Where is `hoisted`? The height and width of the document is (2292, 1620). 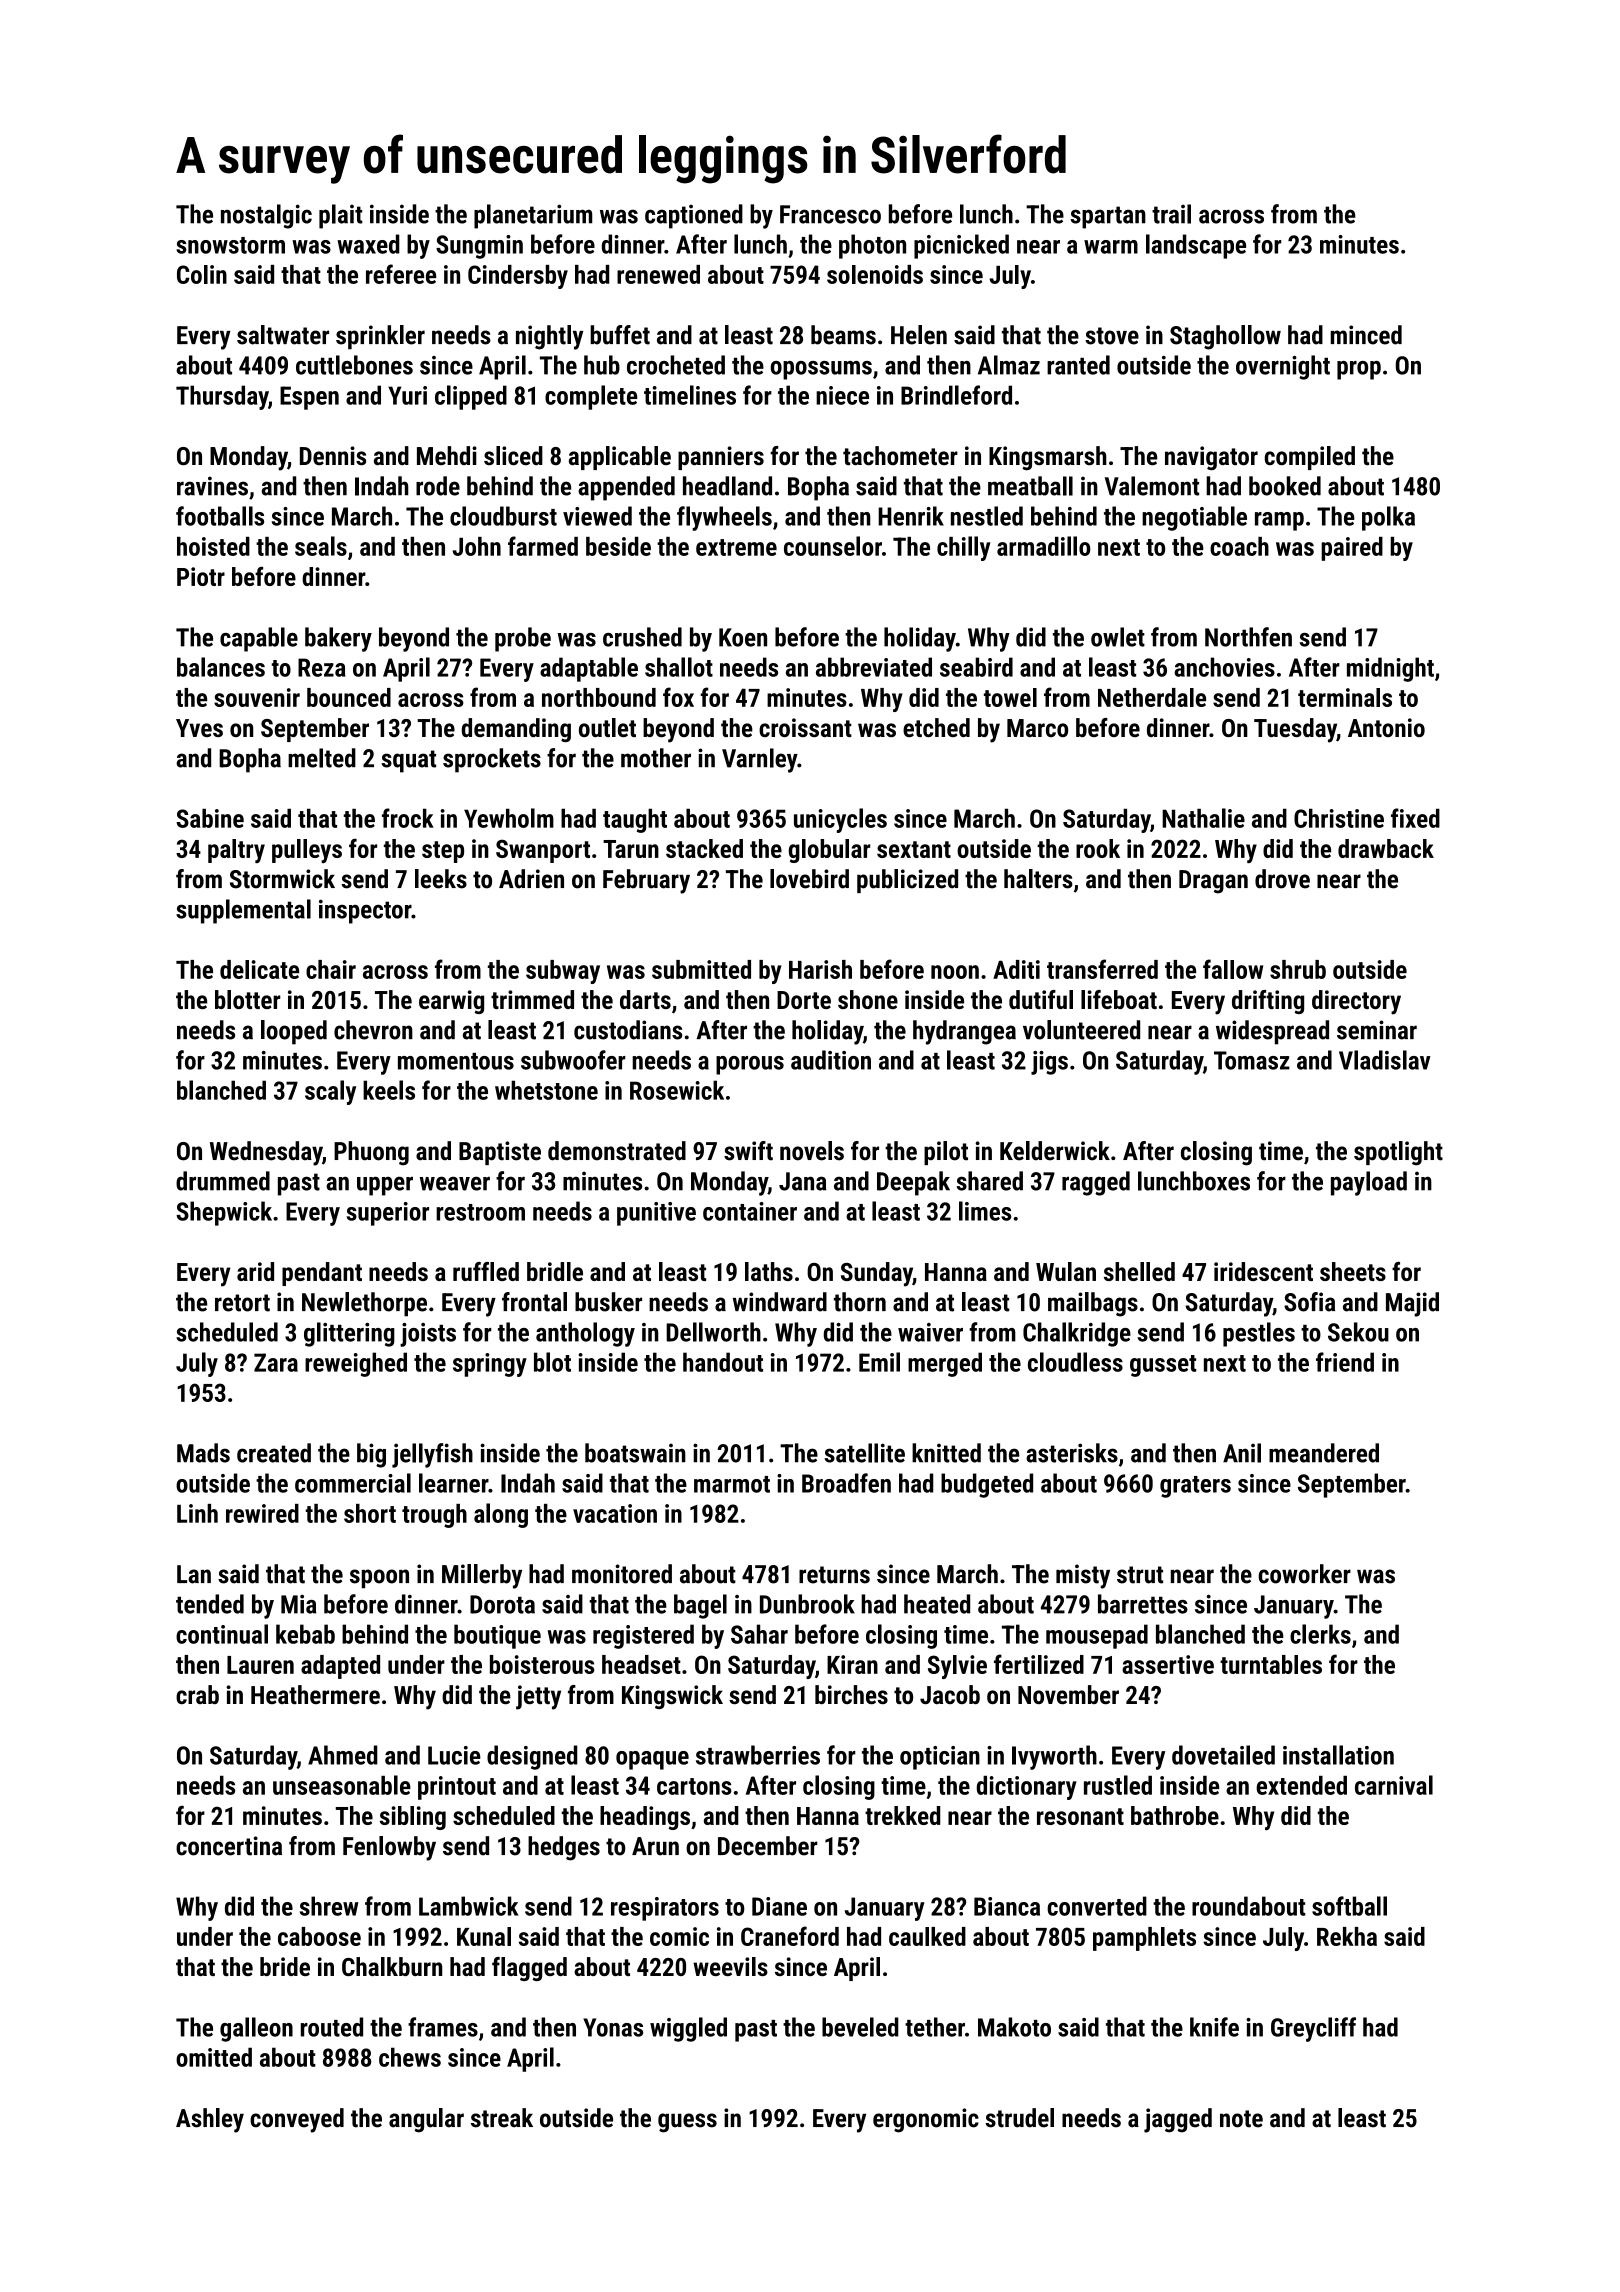 hoisted is located at coordinates (213, 546).
